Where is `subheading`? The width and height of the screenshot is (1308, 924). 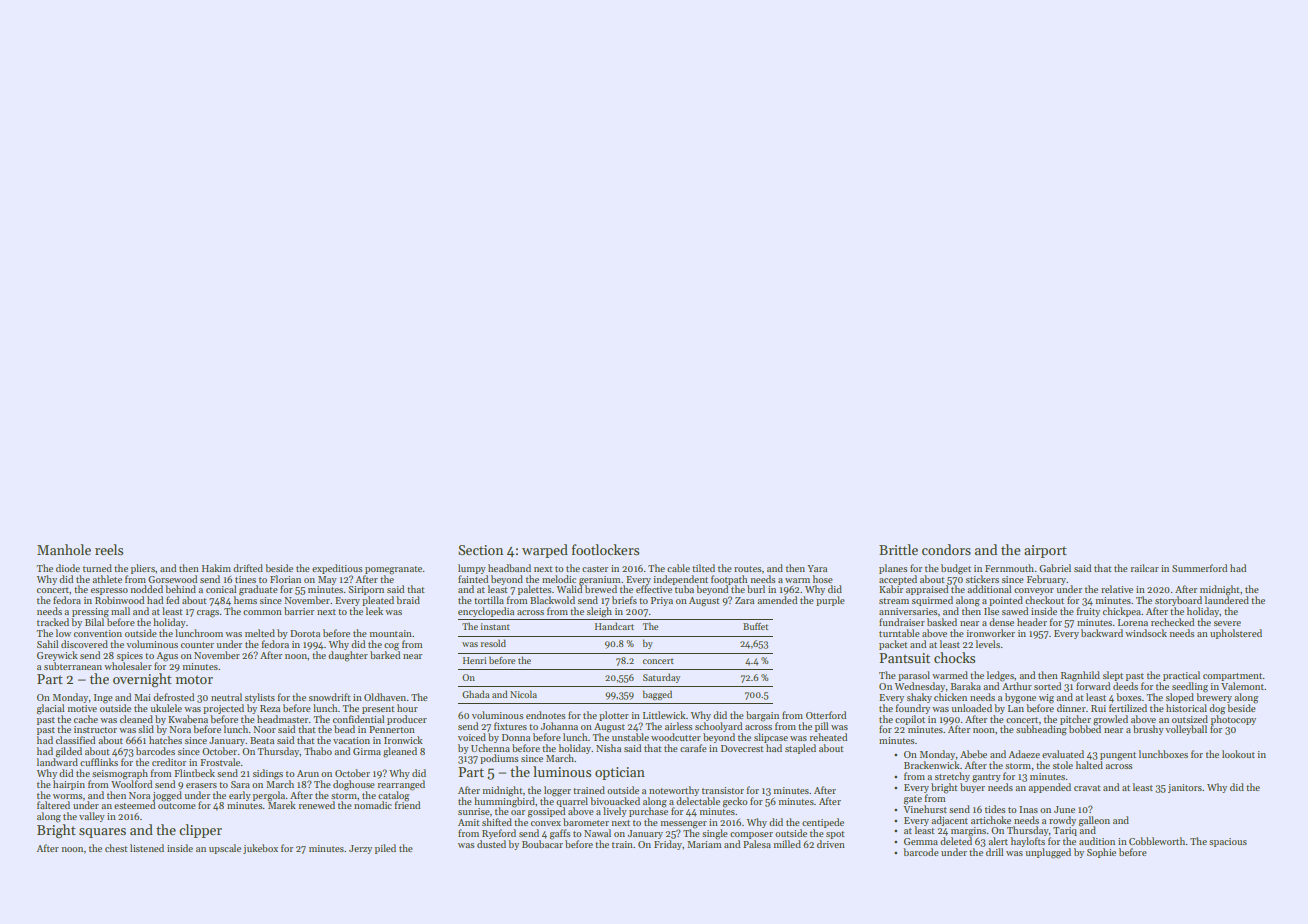
subheading is located at coordinates (1041, 730).
